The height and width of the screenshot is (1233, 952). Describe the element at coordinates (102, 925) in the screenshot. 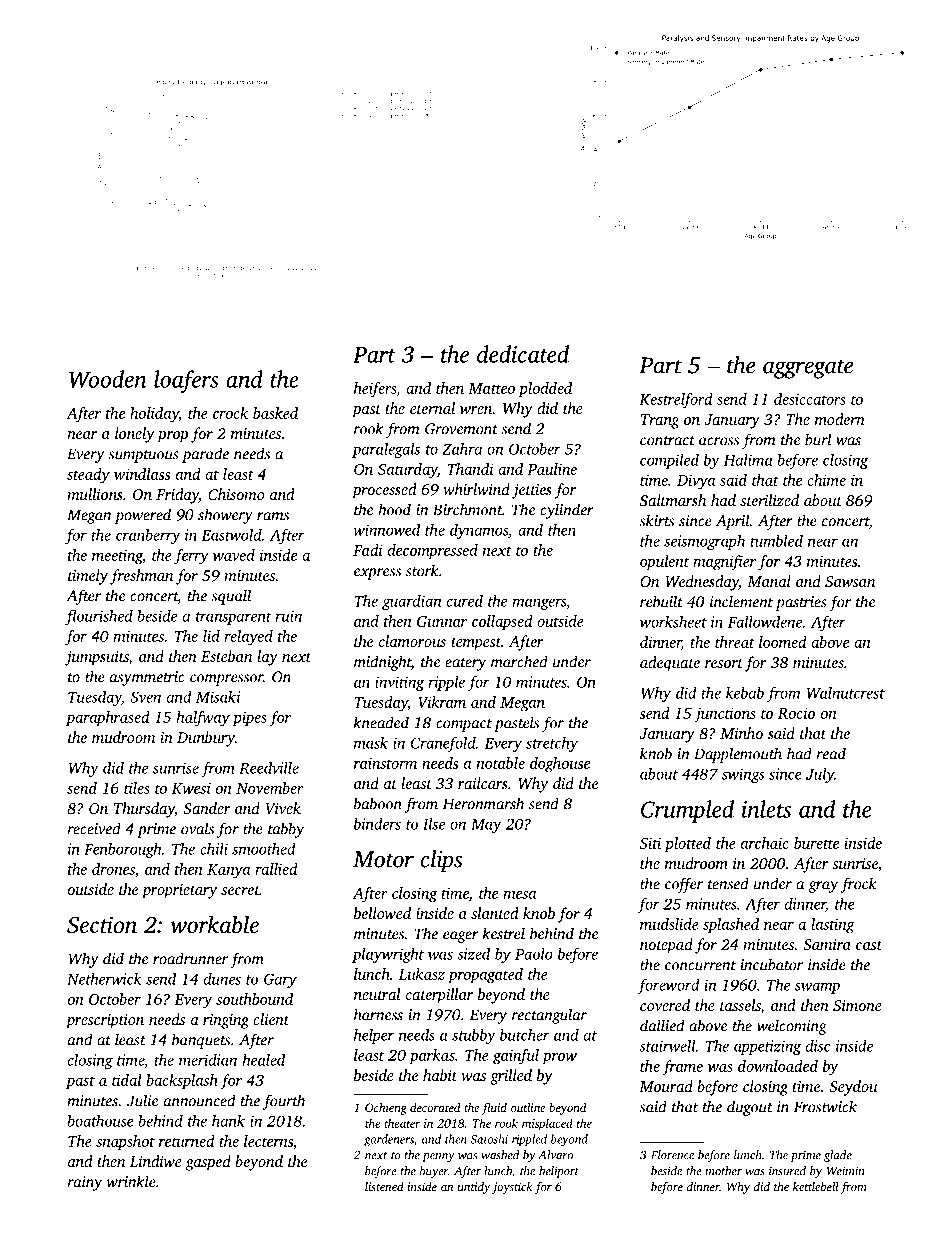

I see `Section` at that location.
